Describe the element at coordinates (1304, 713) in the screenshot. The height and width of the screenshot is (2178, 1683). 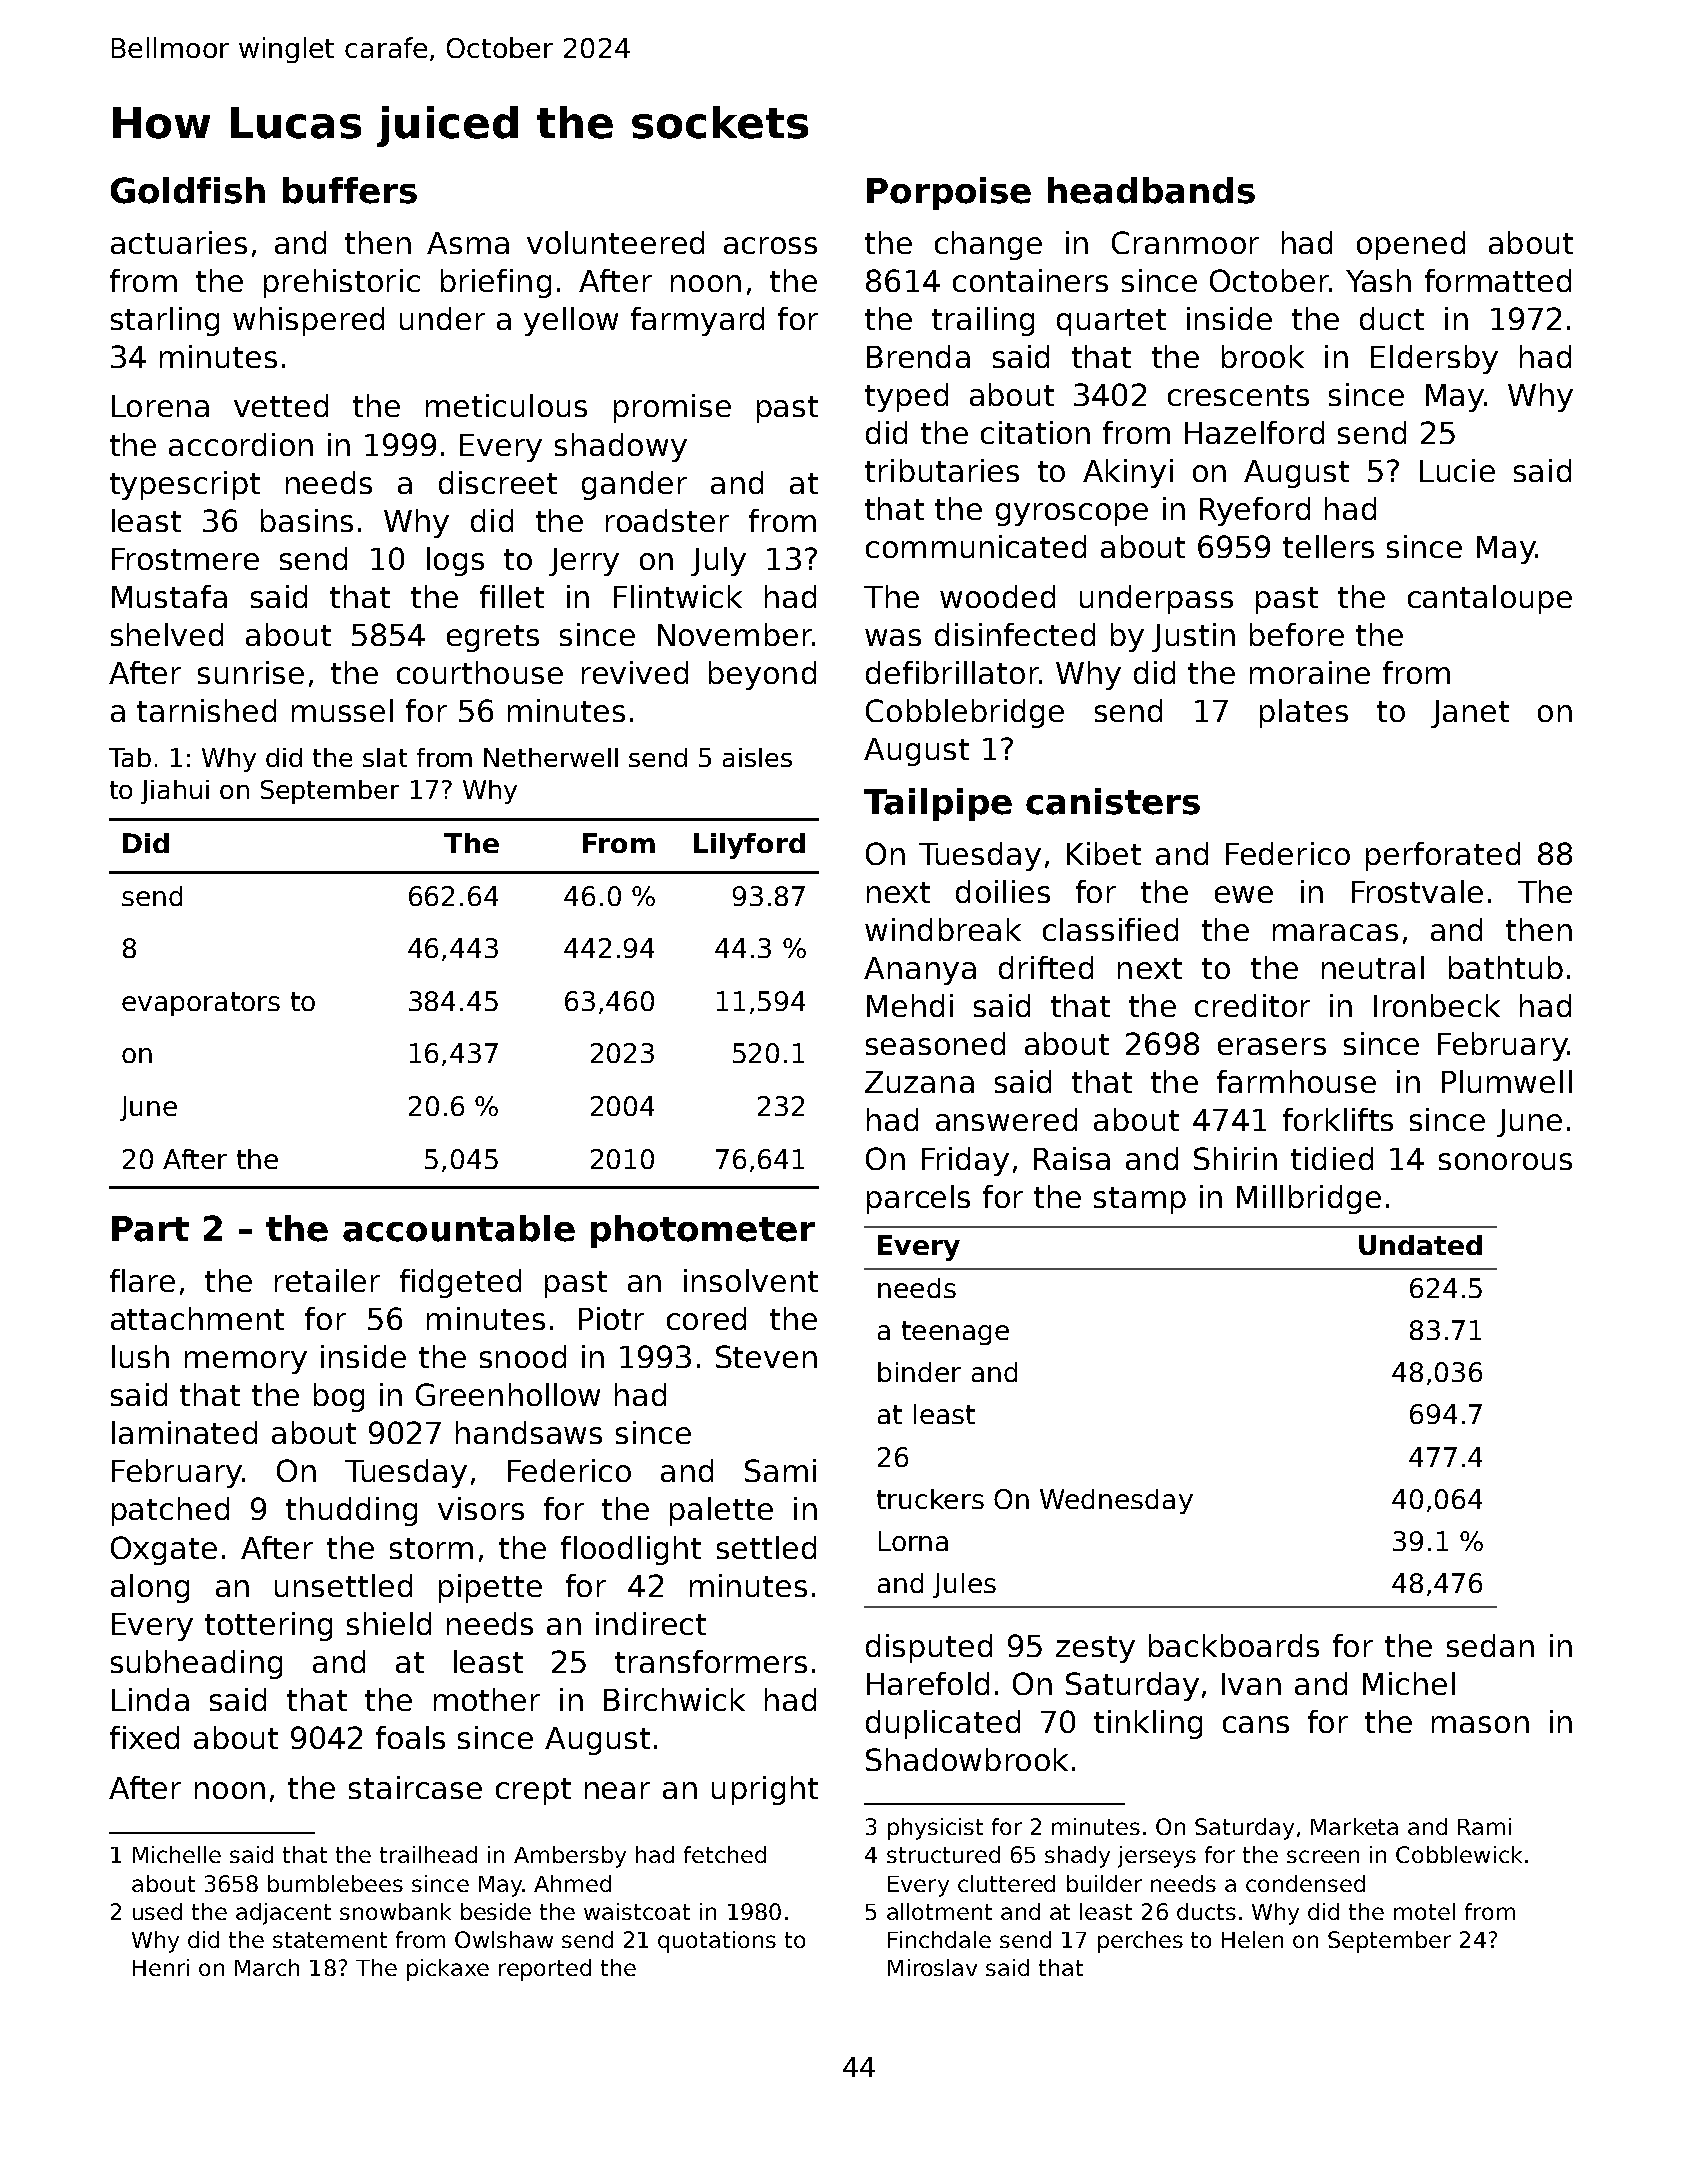
I see `plates` at that location.
